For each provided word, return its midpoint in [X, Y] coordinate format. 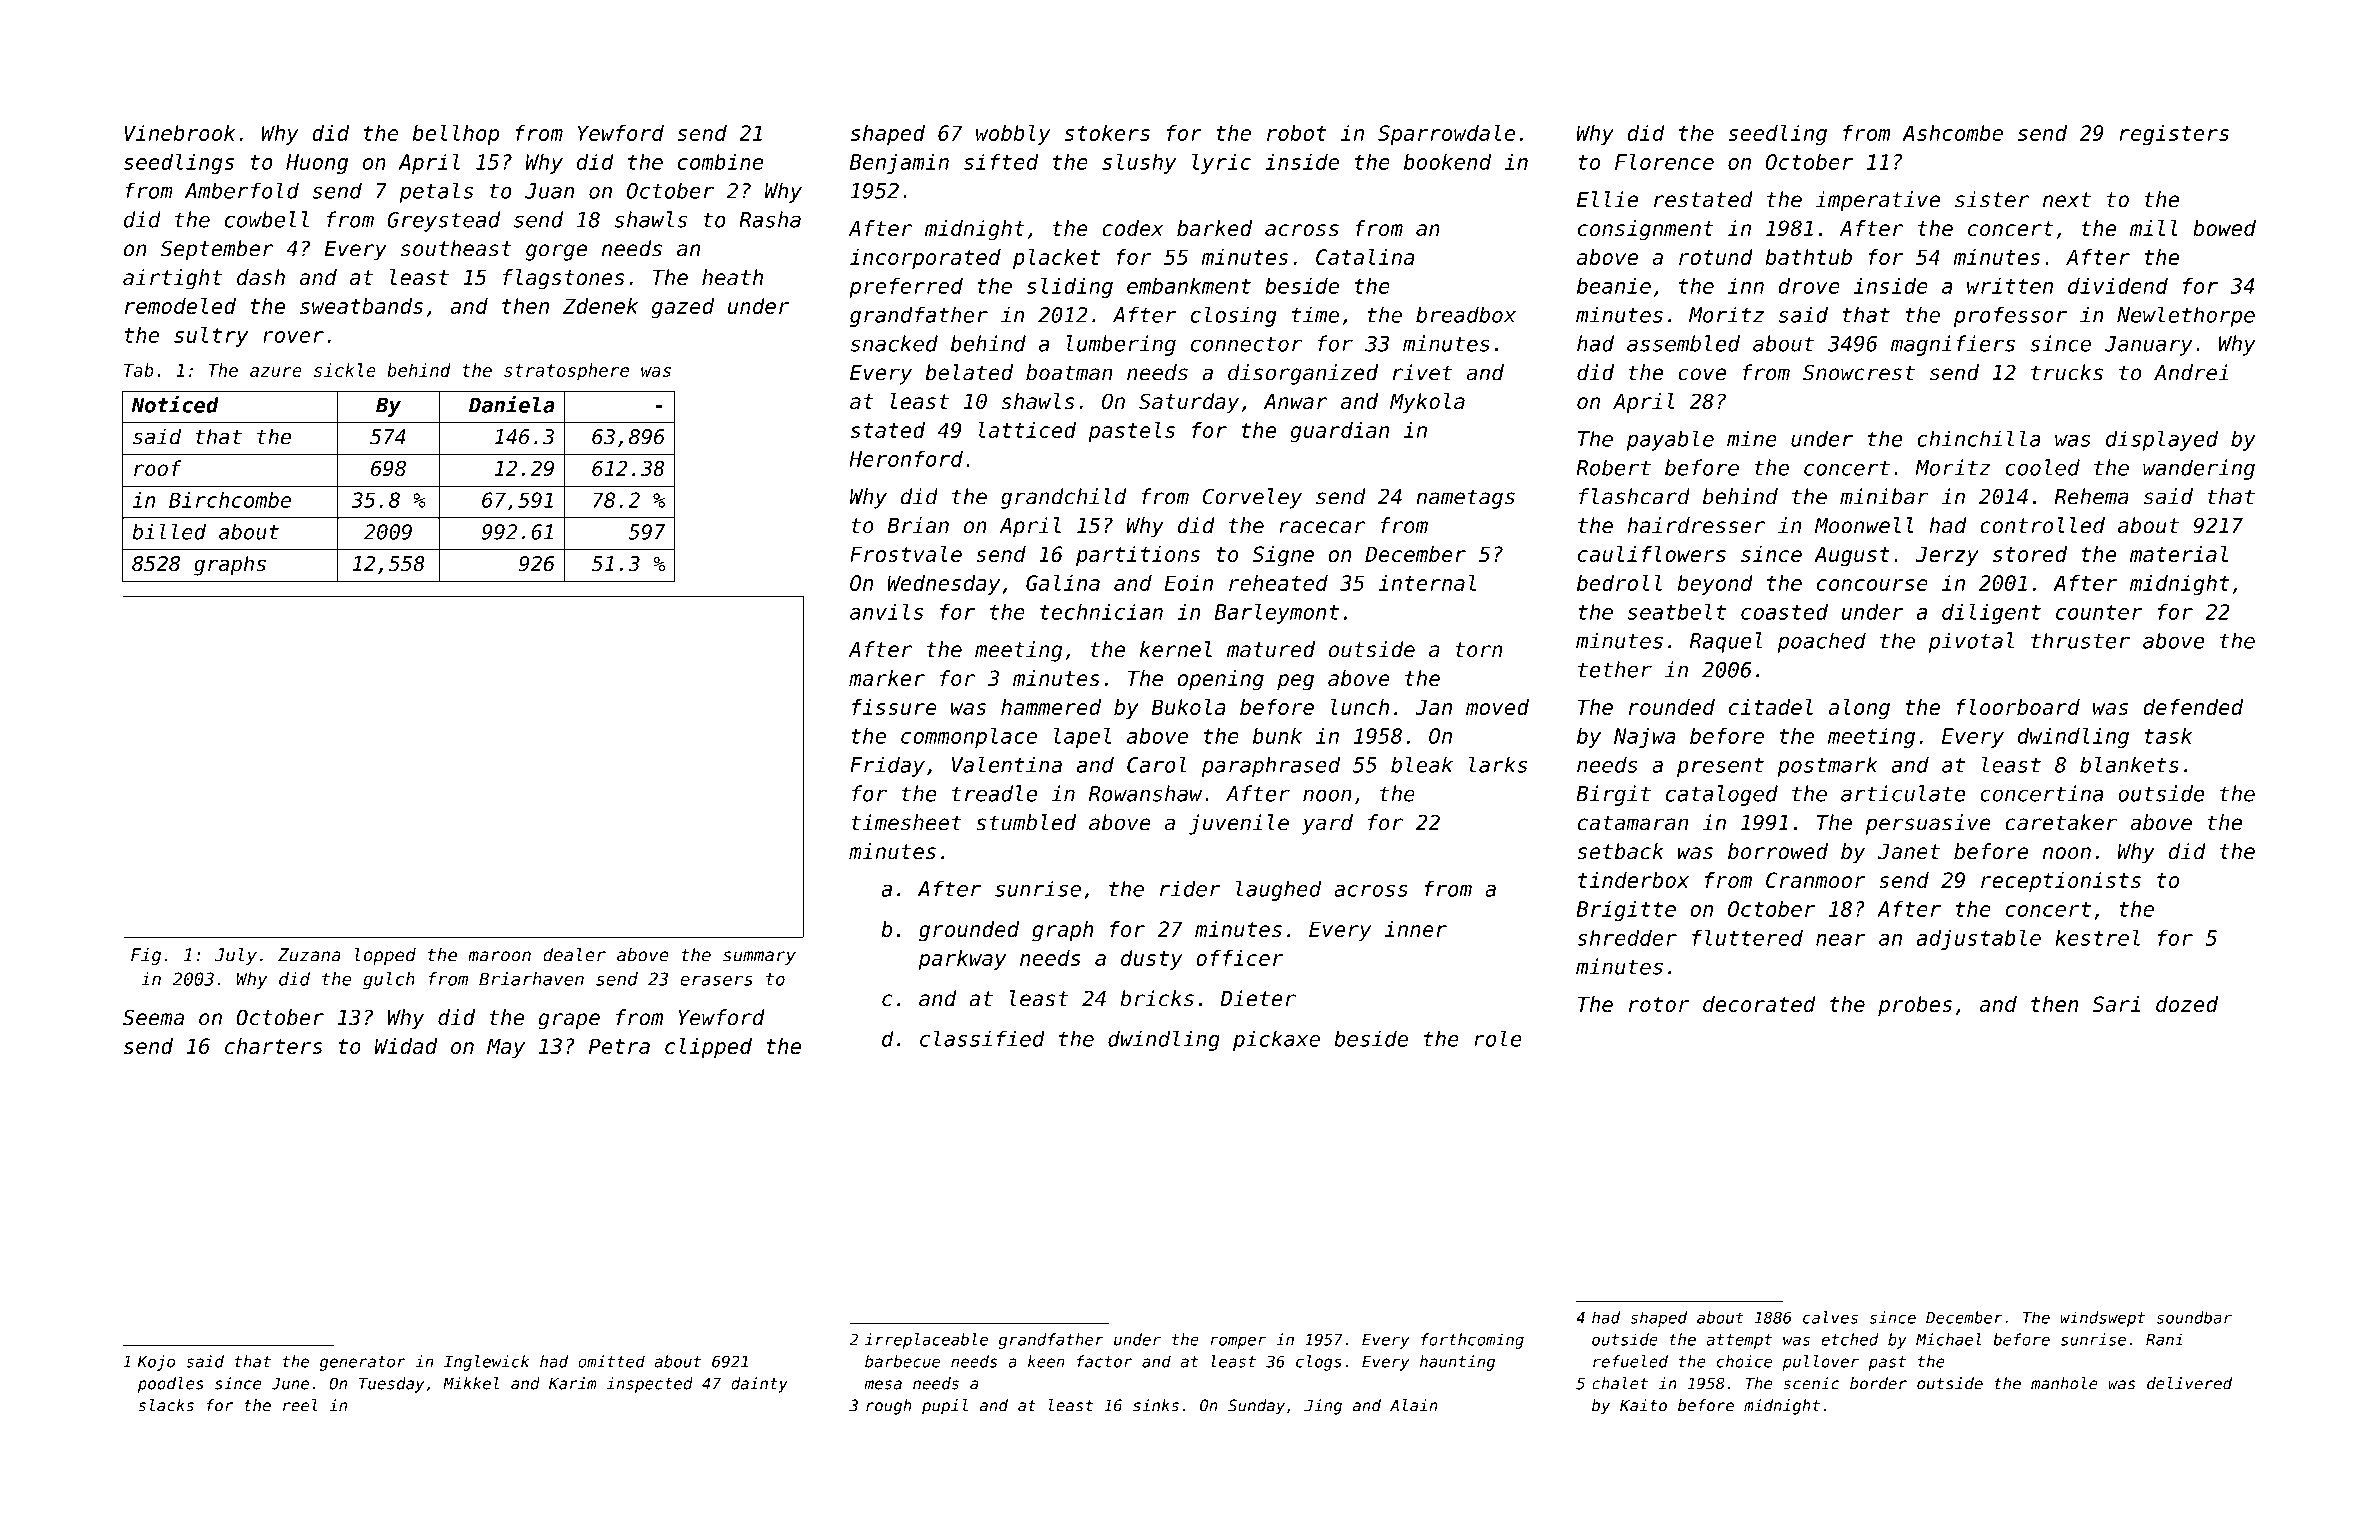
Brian [918, 525]
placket [1056, 259]
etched [1849, 1339]
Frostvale [906, 554]
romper [1238, 1342]
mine [1752, 438]
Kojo [156, 1363]
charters [273, 1046]
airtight [172, 279]
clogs [1319, 1363]
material [2179, 554]
